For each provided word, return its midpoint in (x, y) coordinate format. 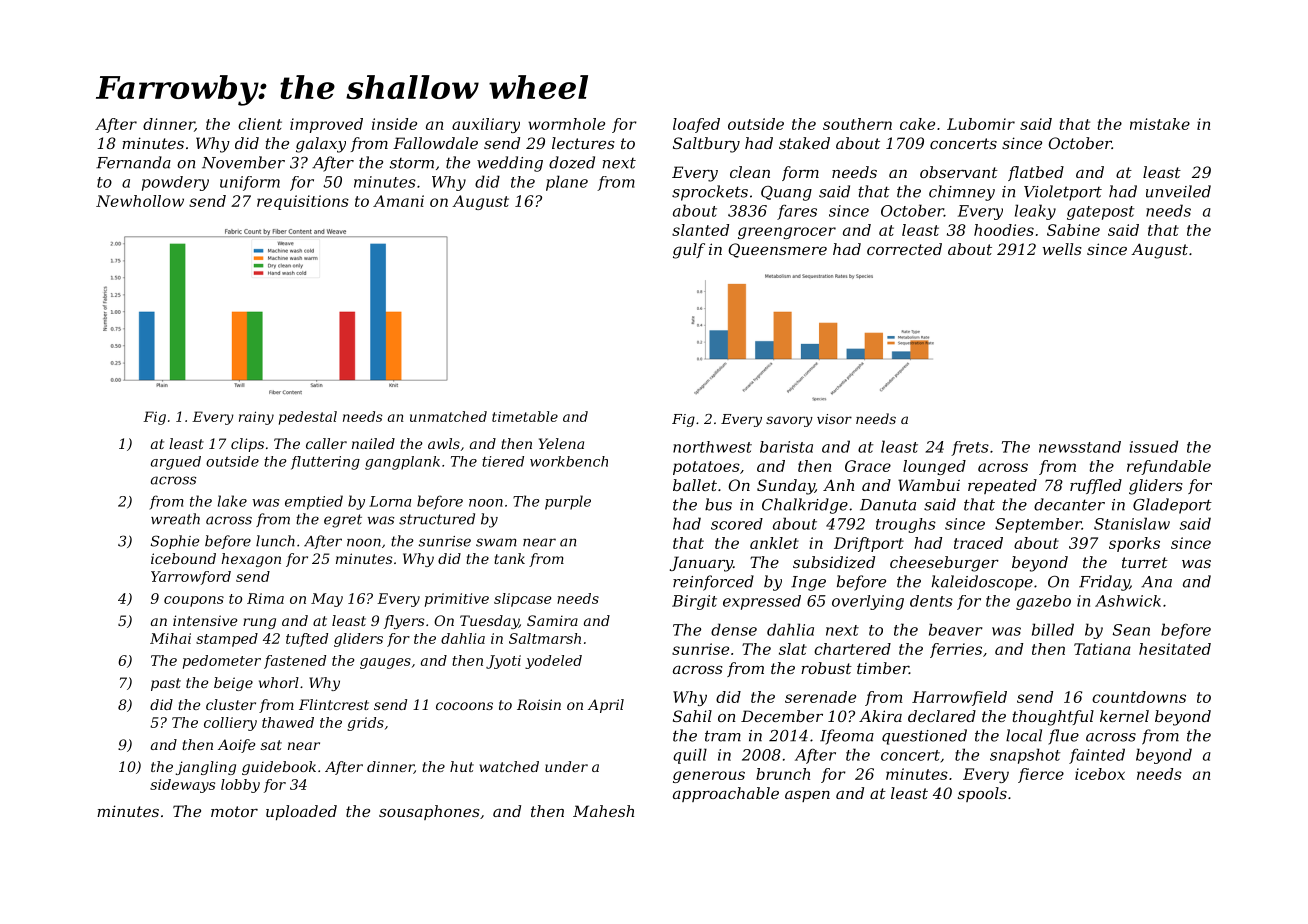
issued (1153, 446)
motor (234, 811)
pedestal (308, 418)
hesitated (1175, 649)
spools (982, 794)
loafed (696, 125)
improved (326, 125)
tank (509, 558)
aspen (807, 796)
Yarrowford (191, 578)
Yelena (561, 443)
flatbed (1036, 173)
